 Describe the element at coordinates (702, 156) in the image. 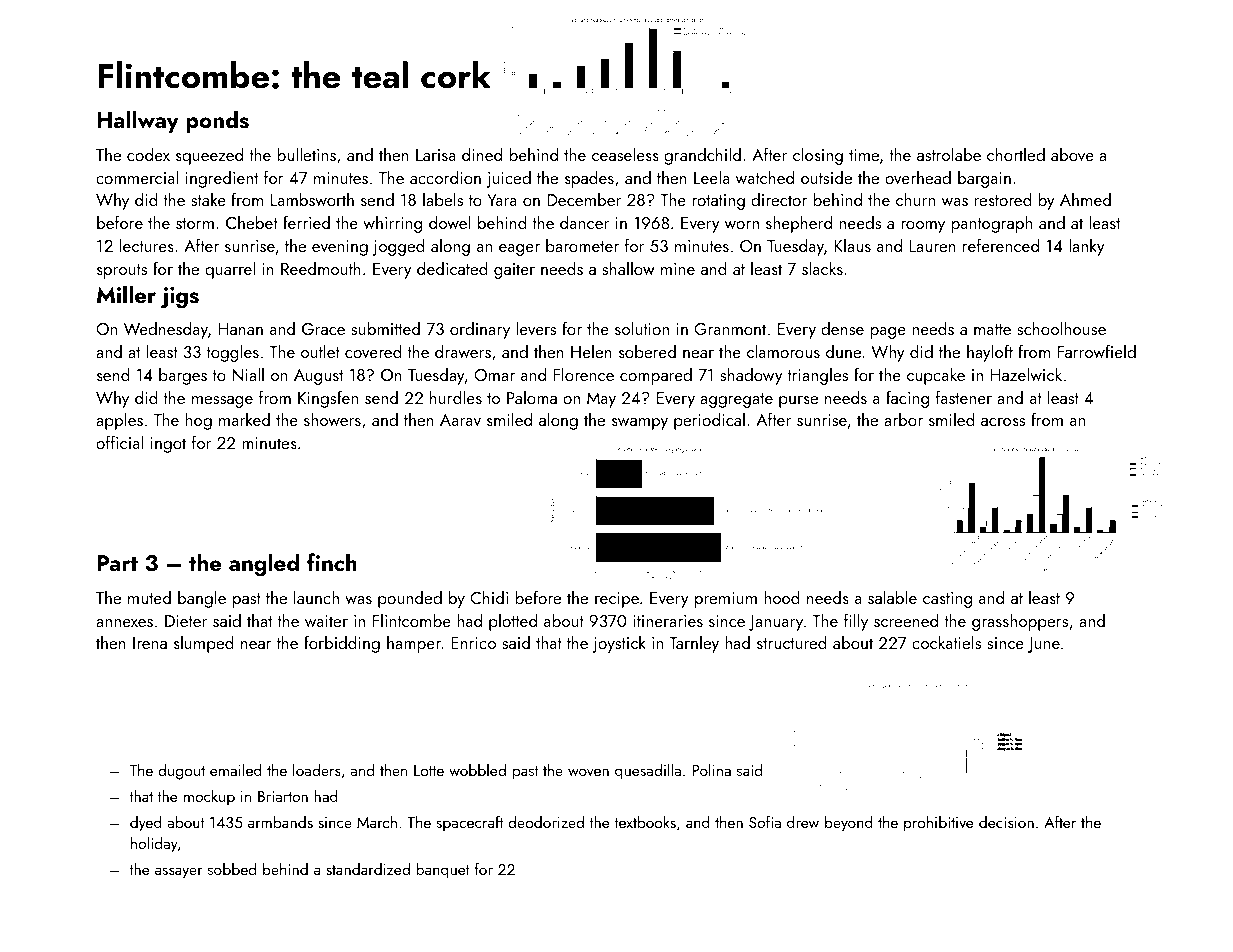

I see `grandchild` at that location.
